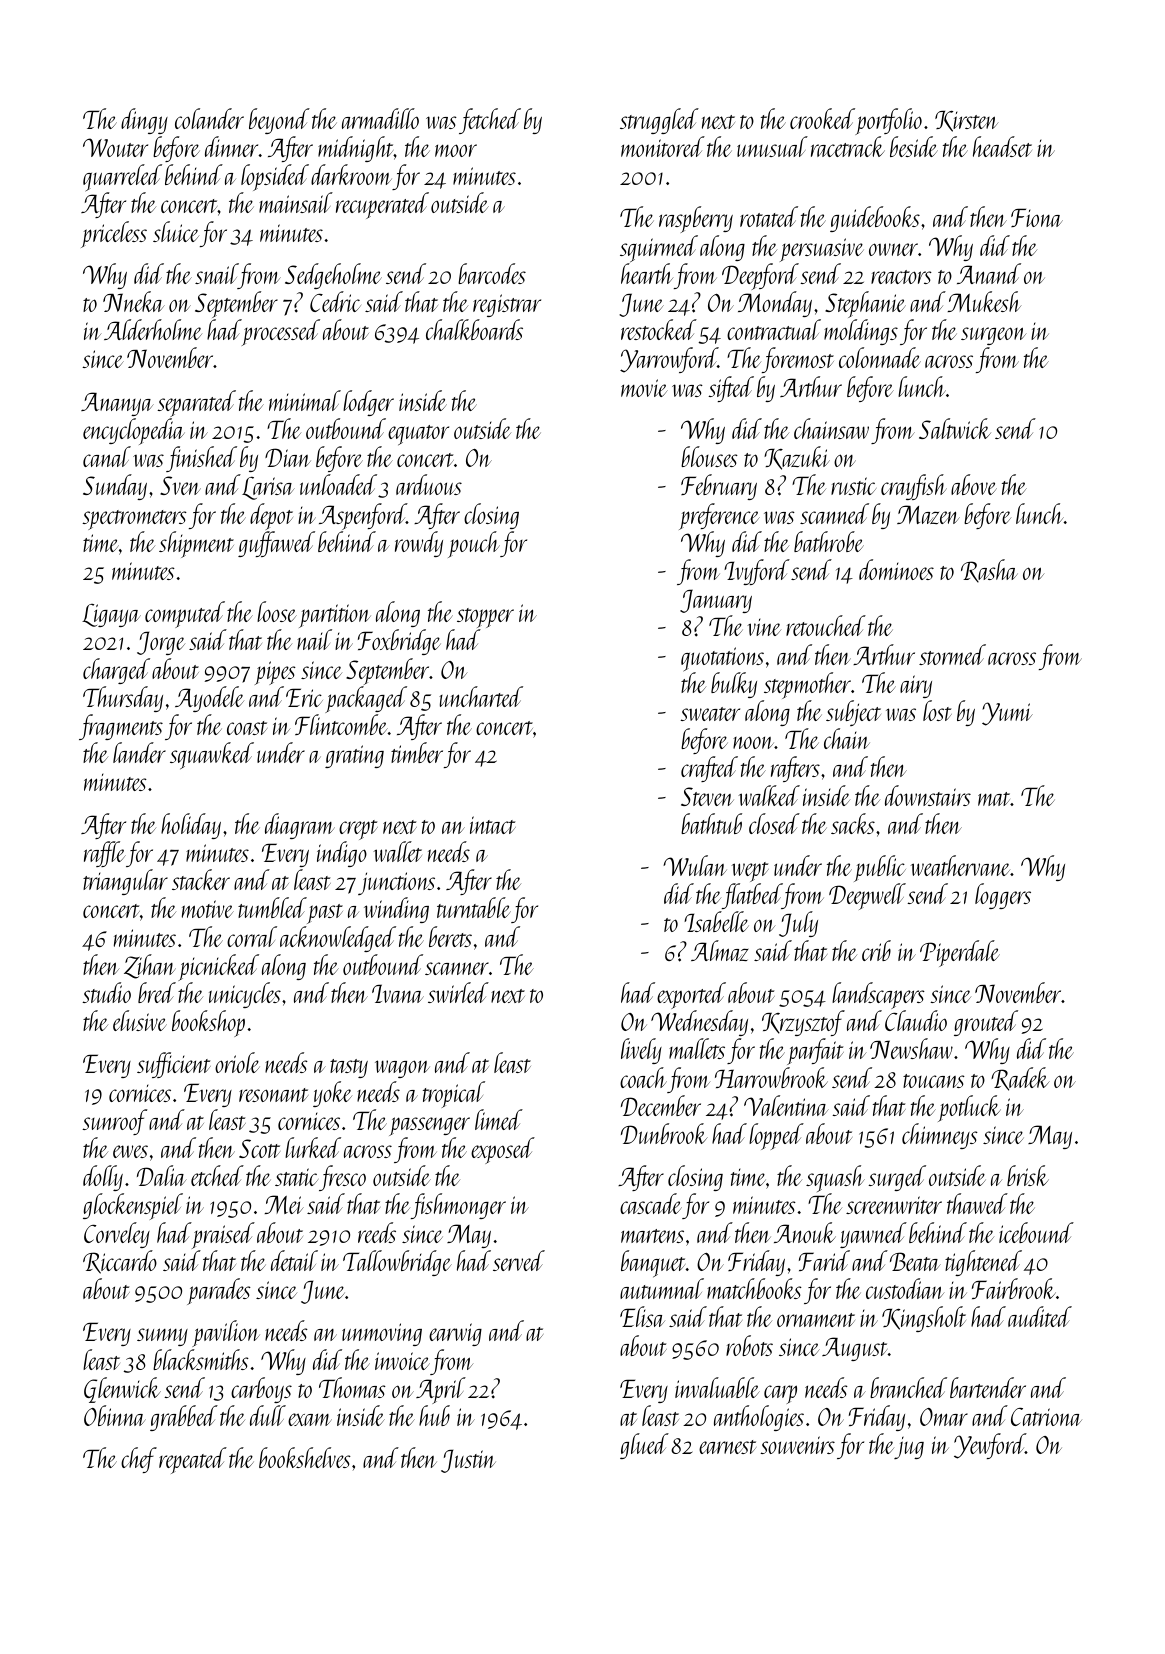  I want to click on equator, so click(418, 435).
